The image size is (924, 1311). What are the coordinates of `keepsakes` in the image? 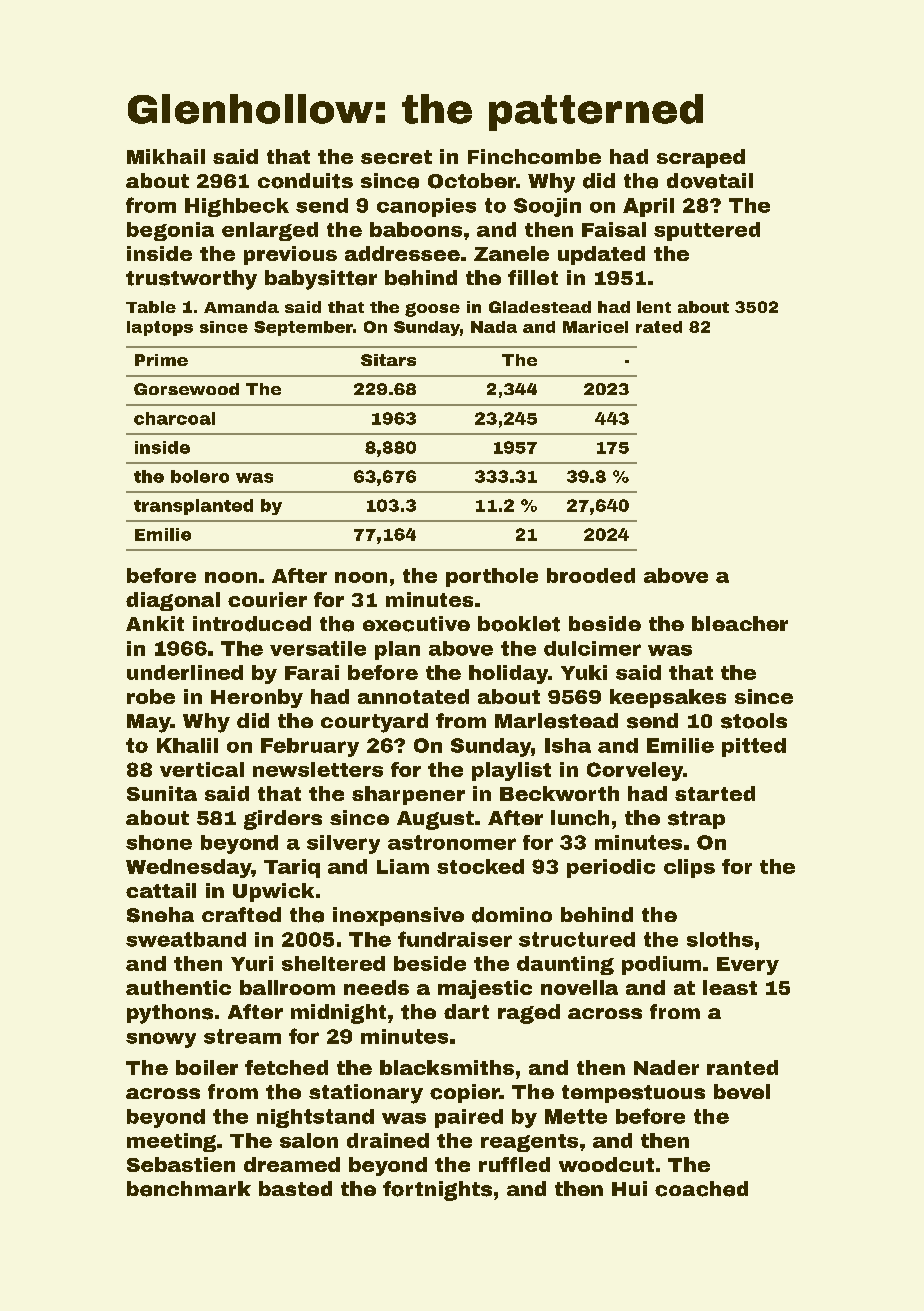 It's located at (668, 698).
